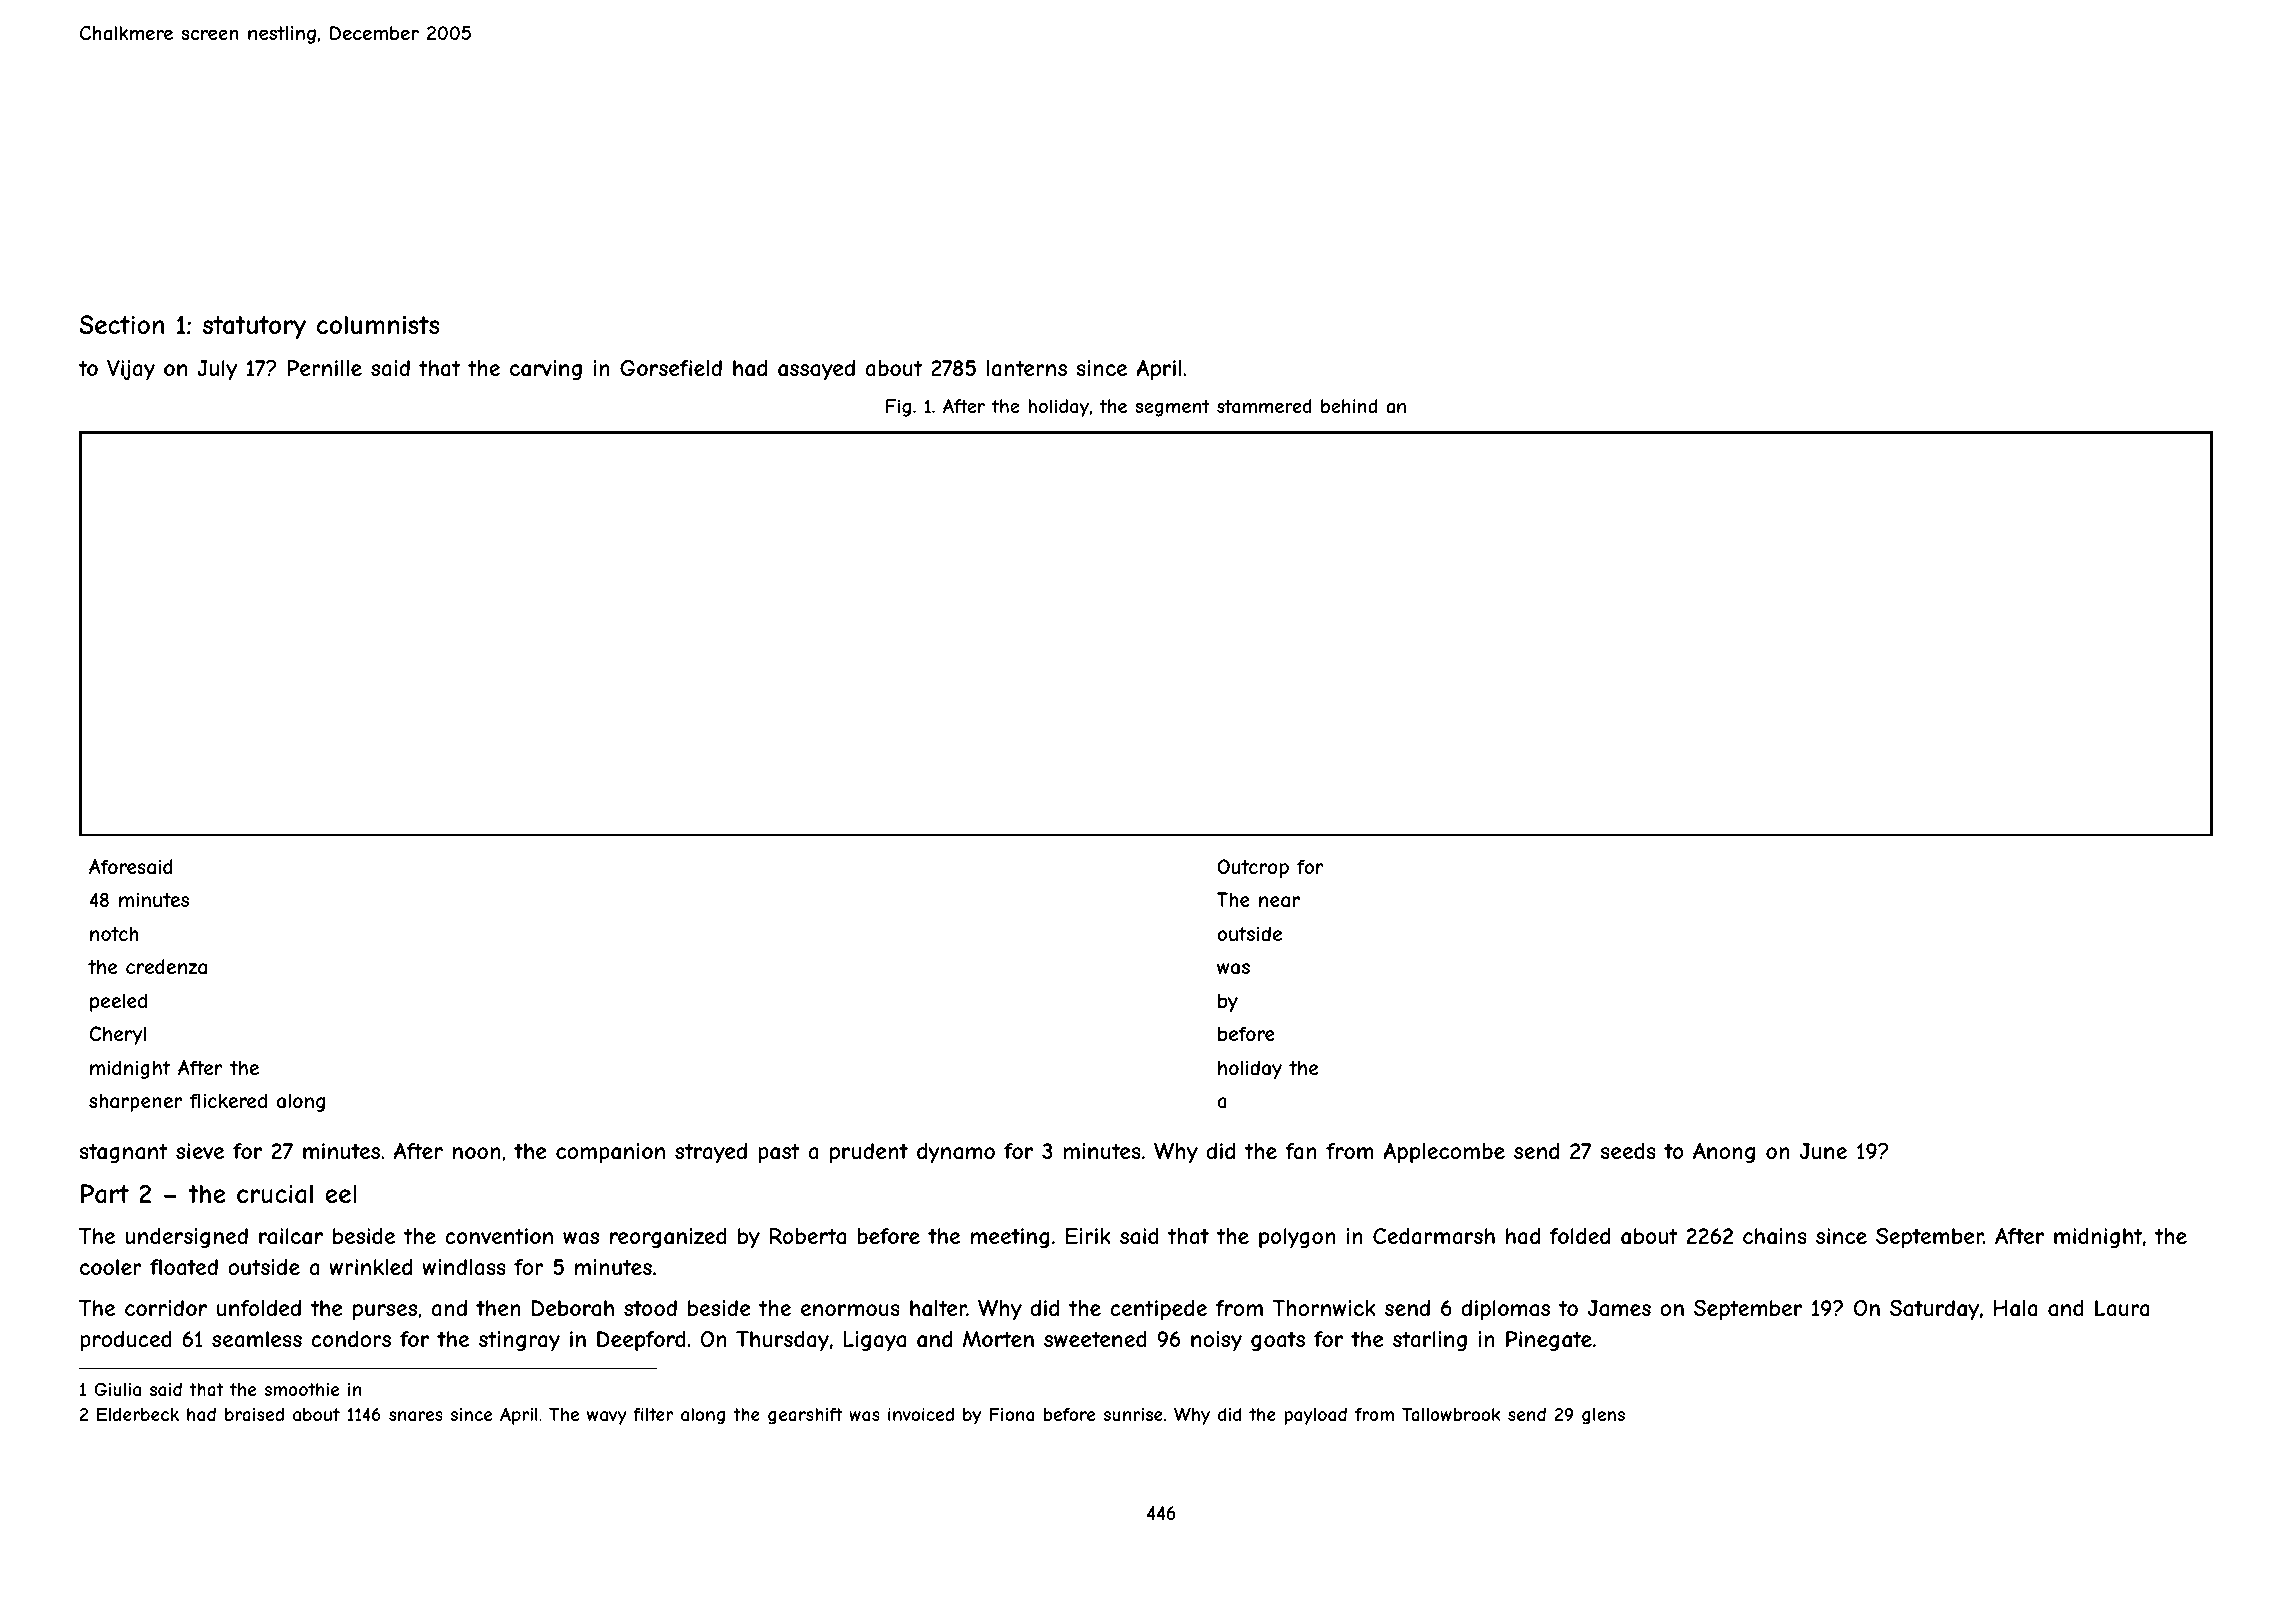 The width and height of the page is (2292, 1620). I want to click on Outcrop, so click(1253, 868).
